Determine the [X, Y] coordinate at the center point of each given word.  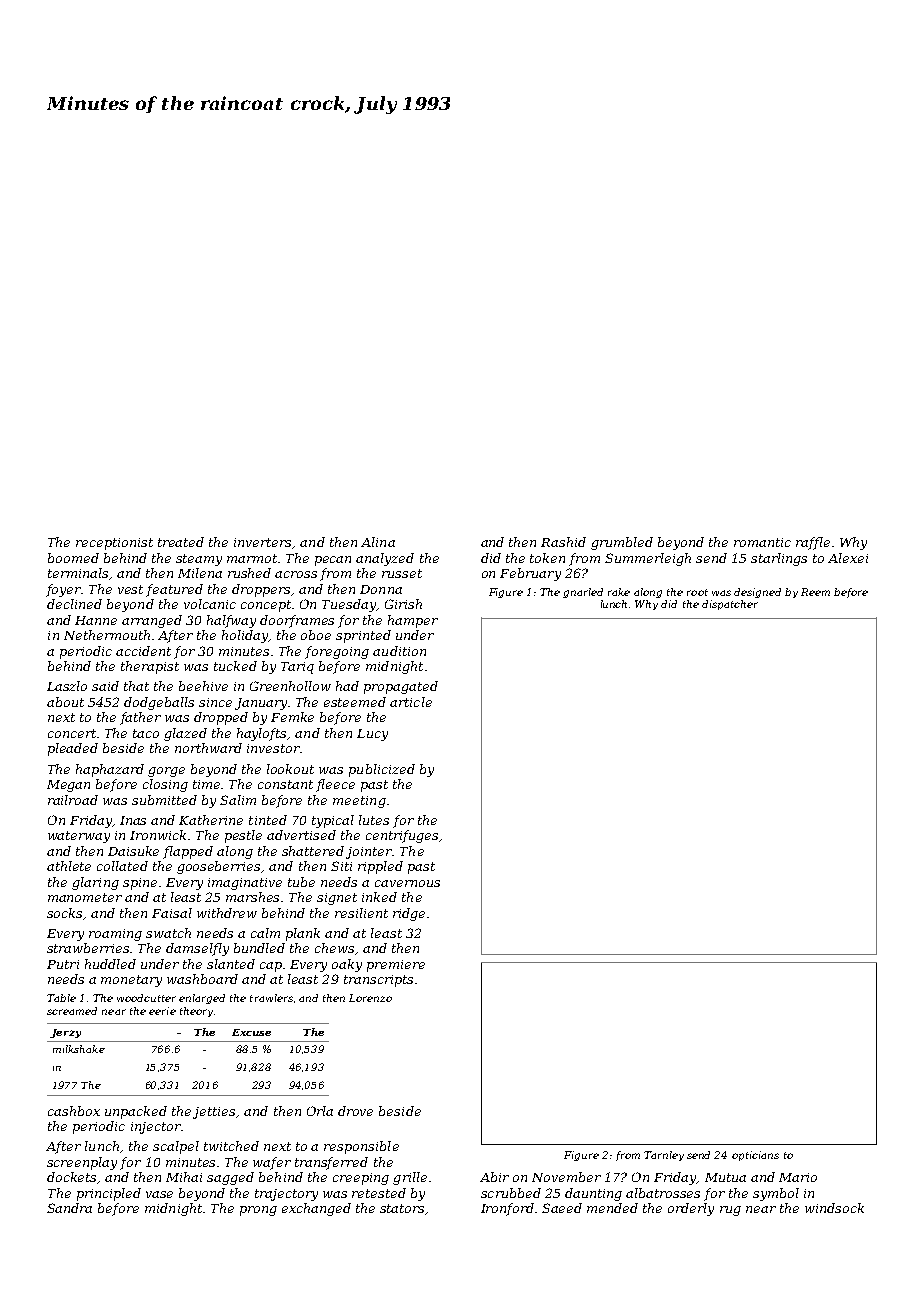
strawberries [88, 948]
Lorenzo [370, 998]
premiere [396, 966]
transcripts [378, 981]
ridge [409, 914]
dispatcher [730, 605]
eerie [162, 1011]
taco [146, 733]
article [411, 702]
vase [159, 1194]
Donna [381, 589]
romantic [762, 542]
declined [74, 604]
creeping [361, 1179]
